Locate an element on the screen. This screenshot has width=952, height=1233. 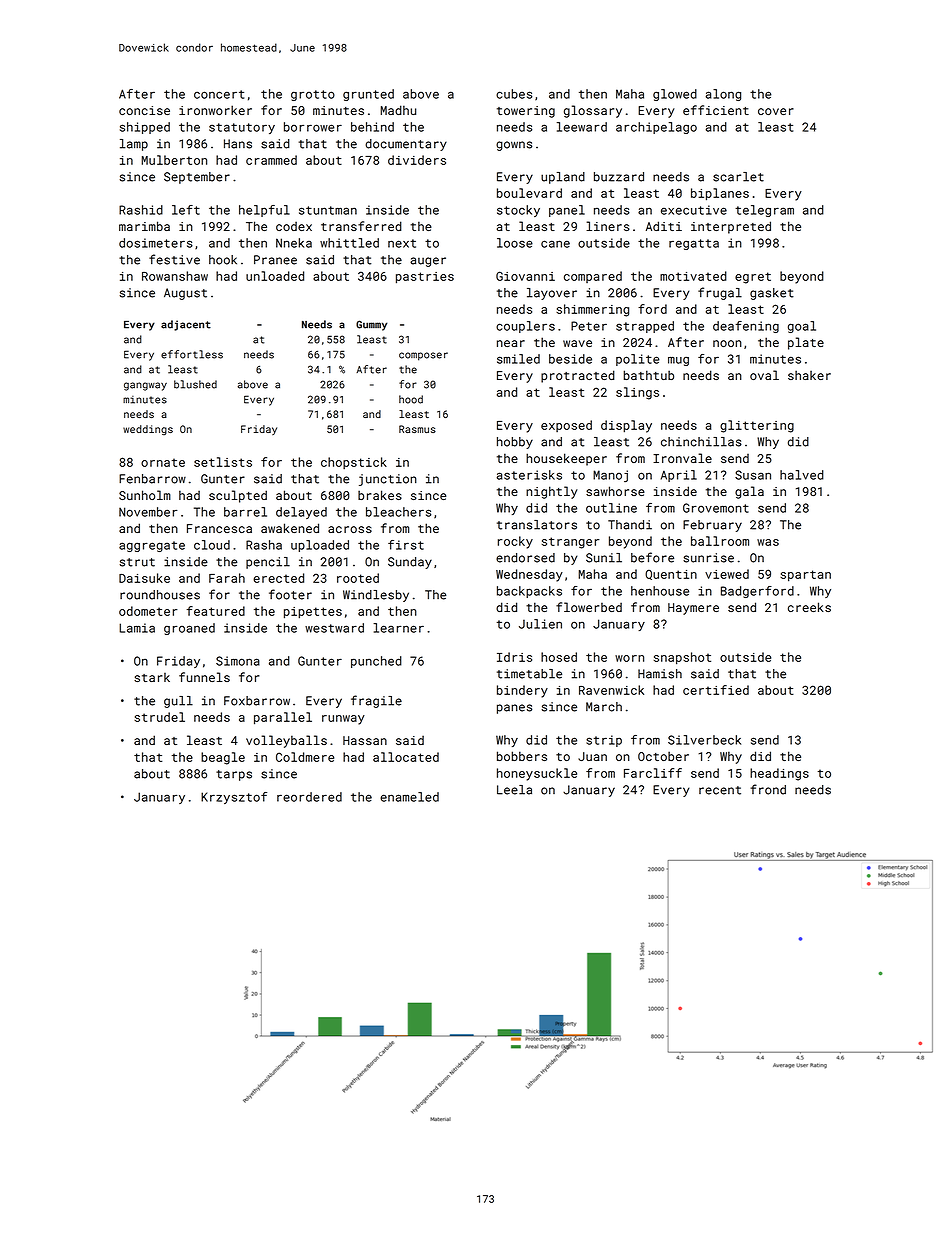
Pranee is located at coordinates (275, 260).
